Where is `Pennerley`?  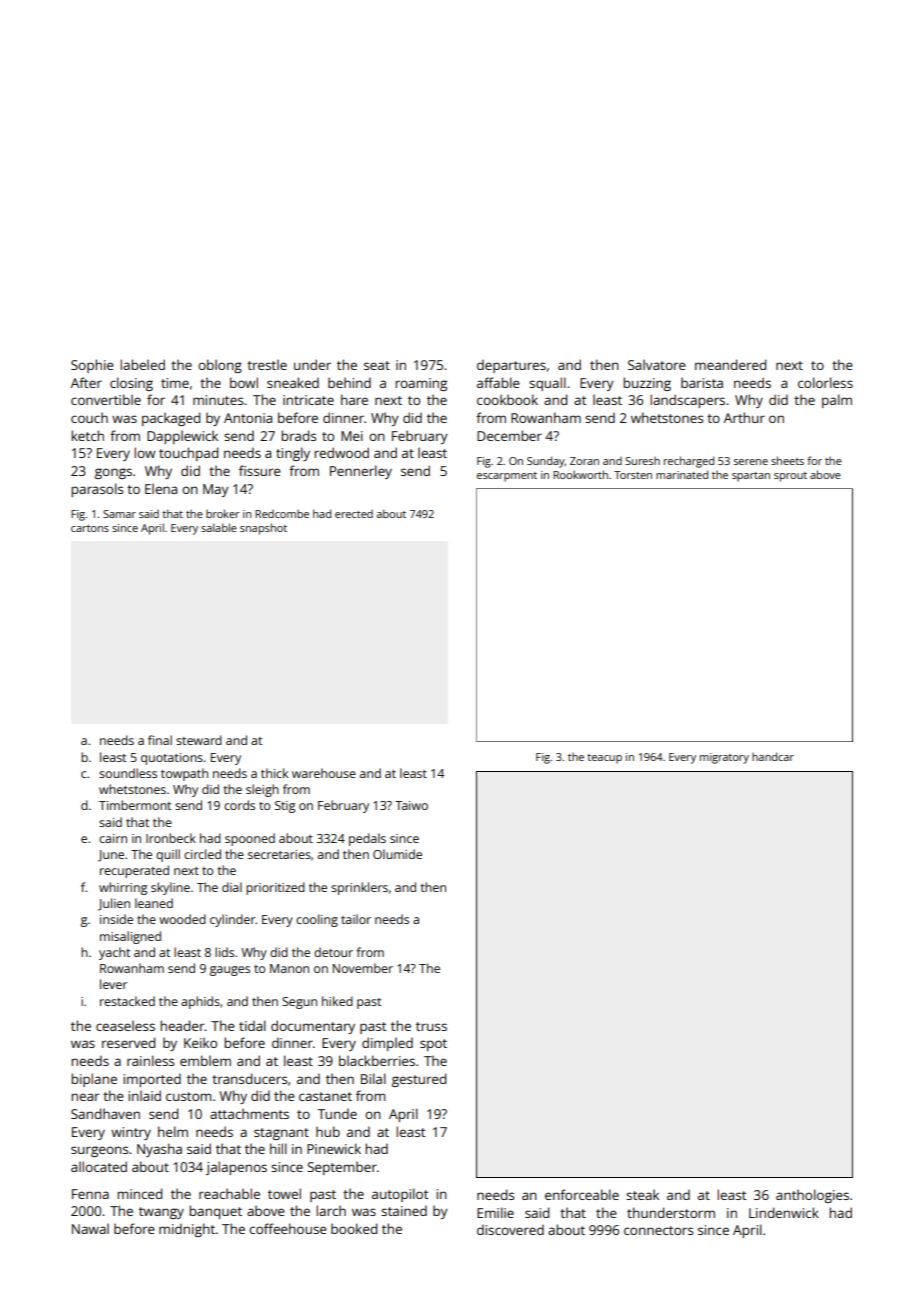
Pennerley is located at coordinates (361, 472).
